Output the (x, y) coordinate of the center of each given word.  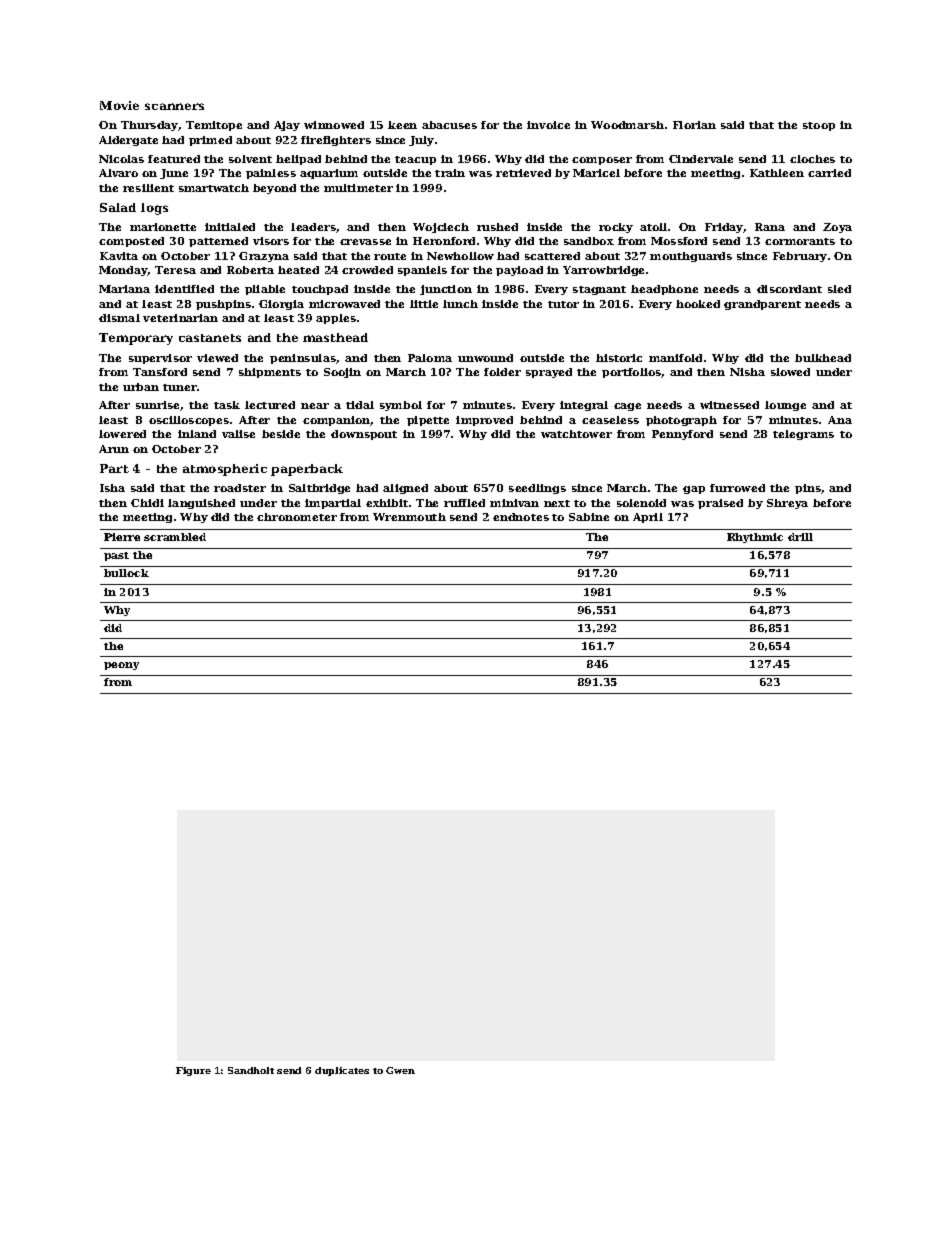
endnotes (521, 517)
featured (174, 159)
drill (800, 537)
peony (121, 666)
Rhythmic (755, 538)
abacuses (449, 125)
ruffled (464, 503)
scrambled (175, 537)
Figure (193, 1071)
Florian (694, 125)
